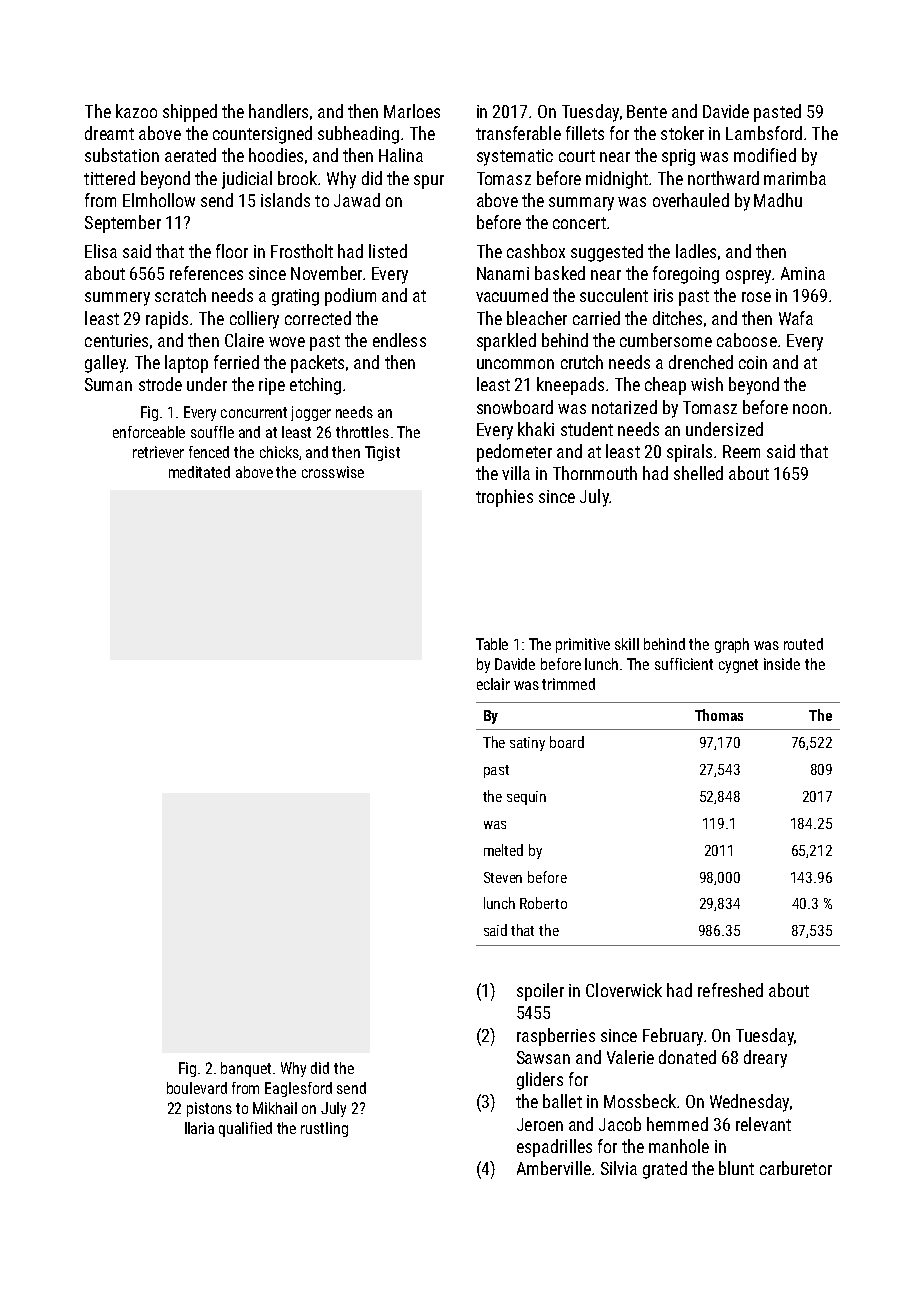  Describe the element at coordinates (197, 1088) in the document. I see `boulevard` at that location.
